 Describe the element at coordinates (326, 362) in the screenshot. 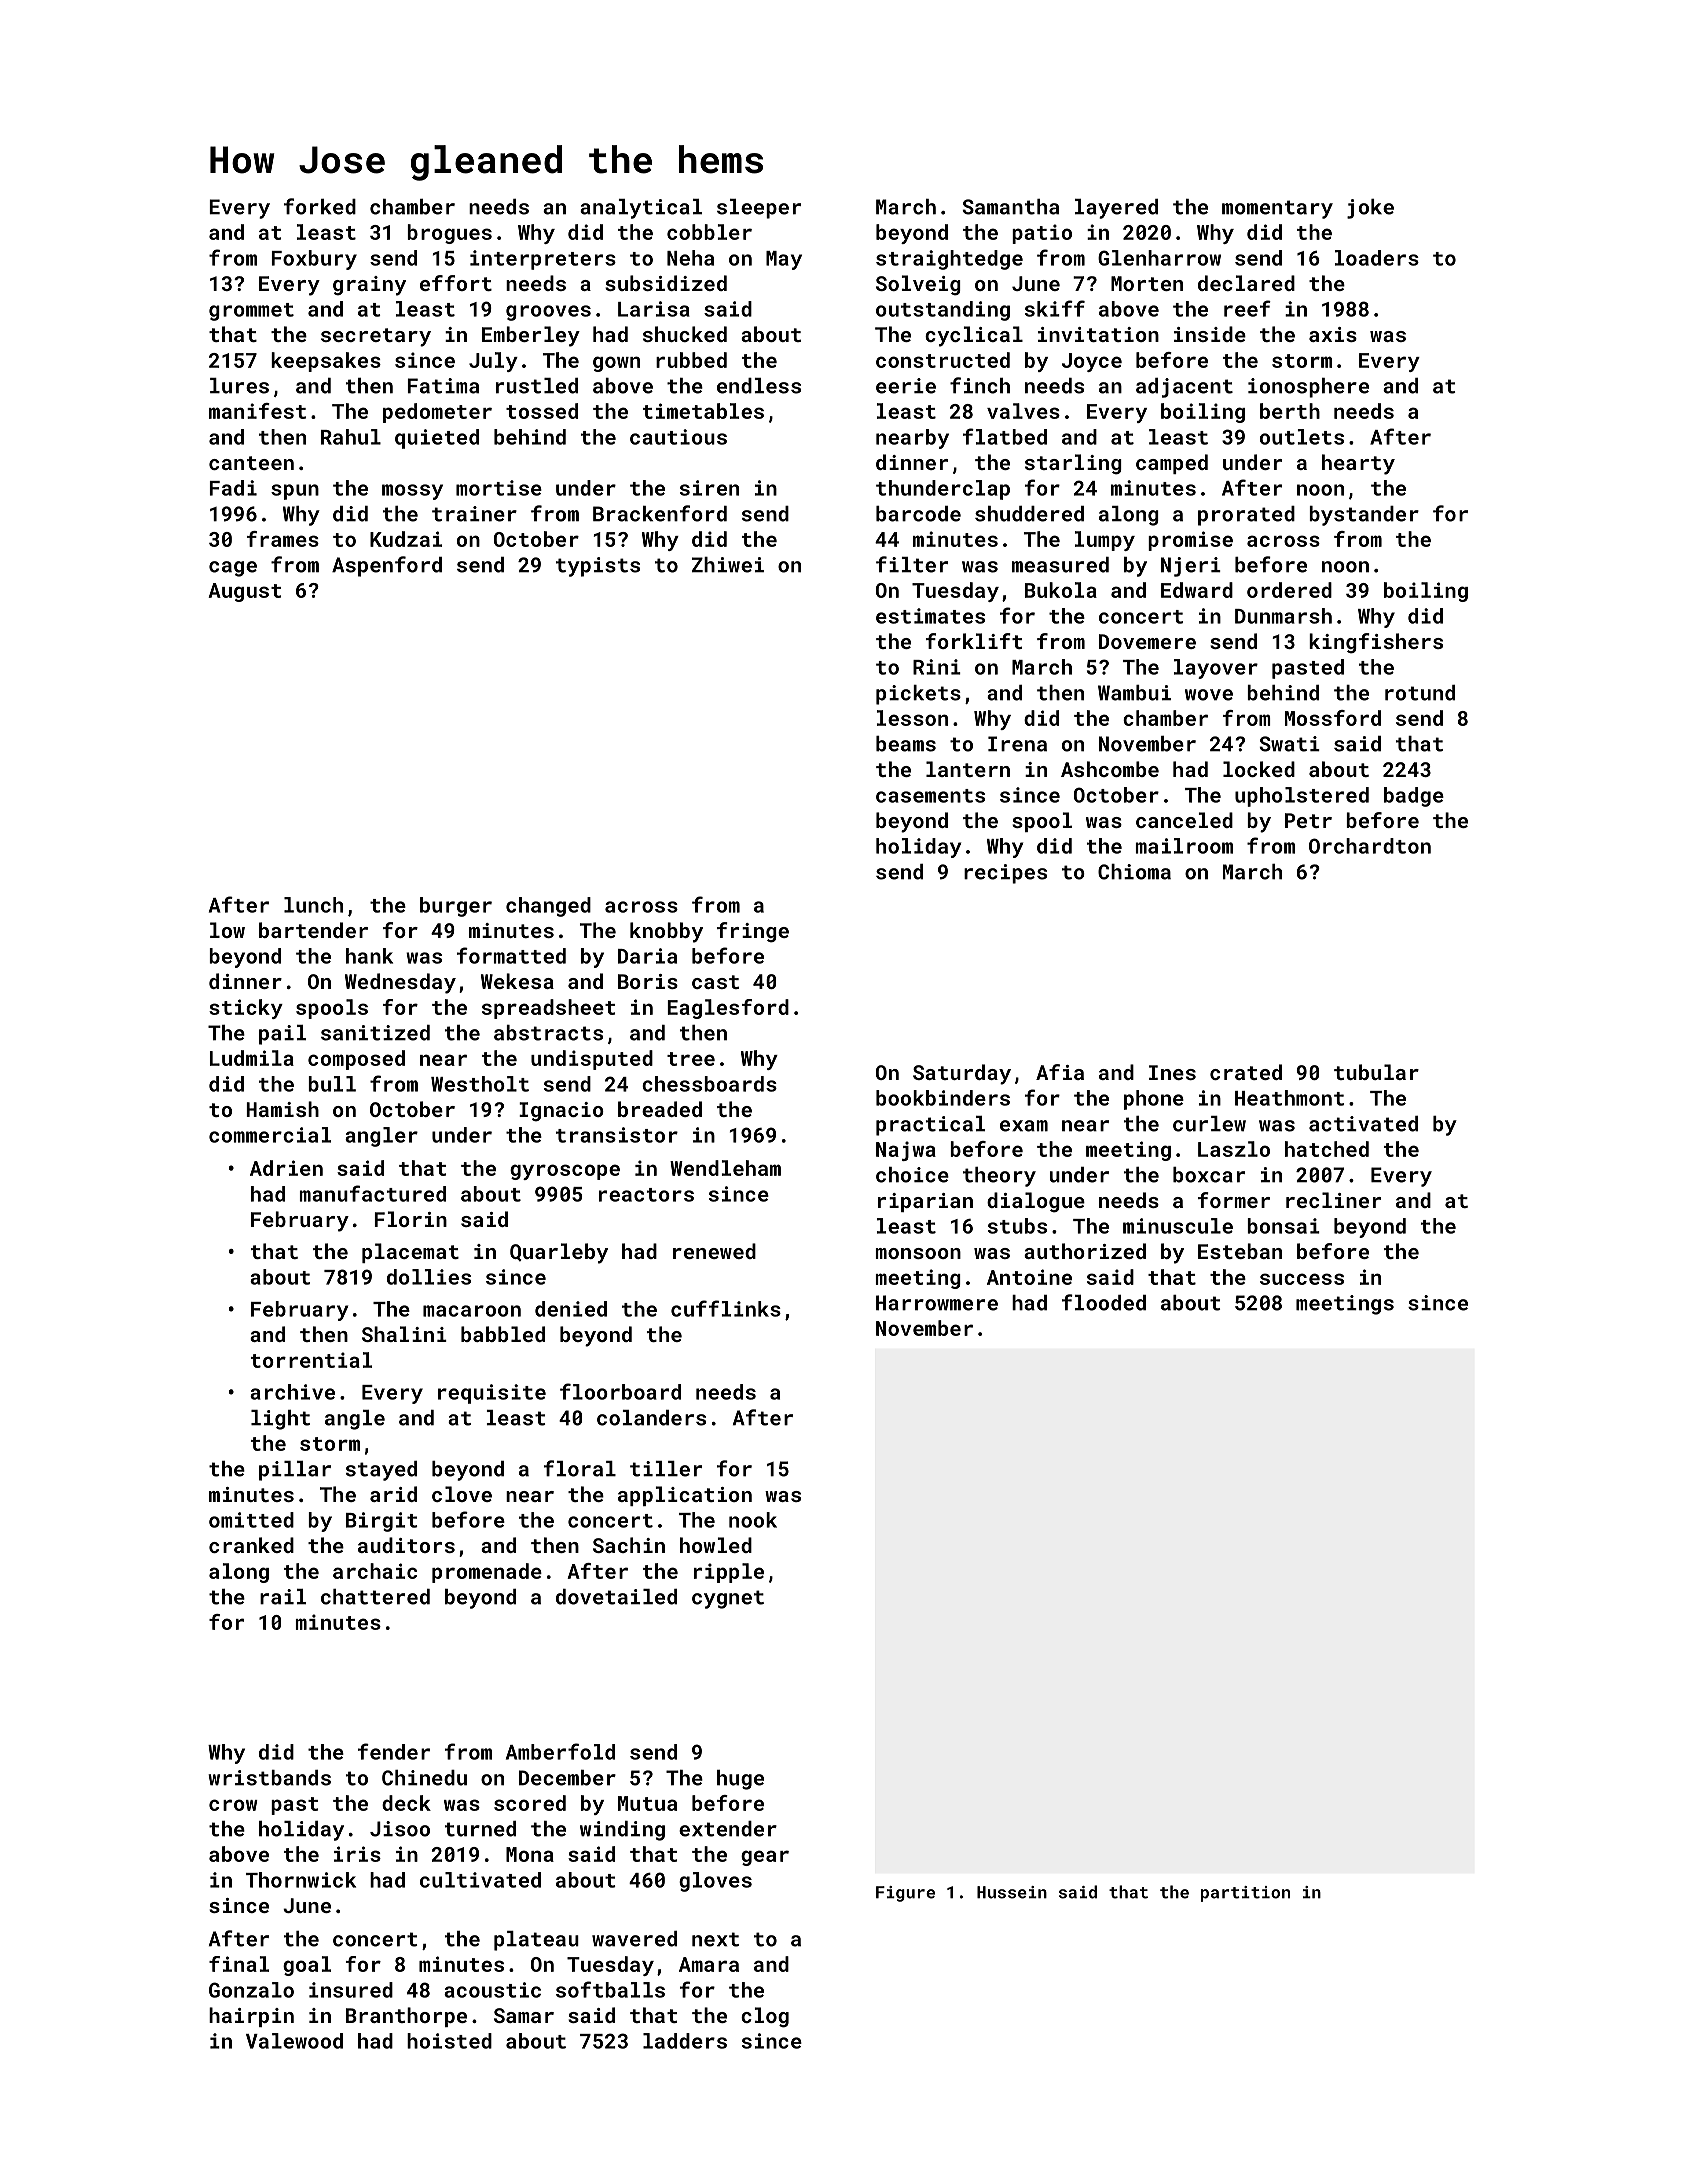

I see `keepsakes` at that location.
